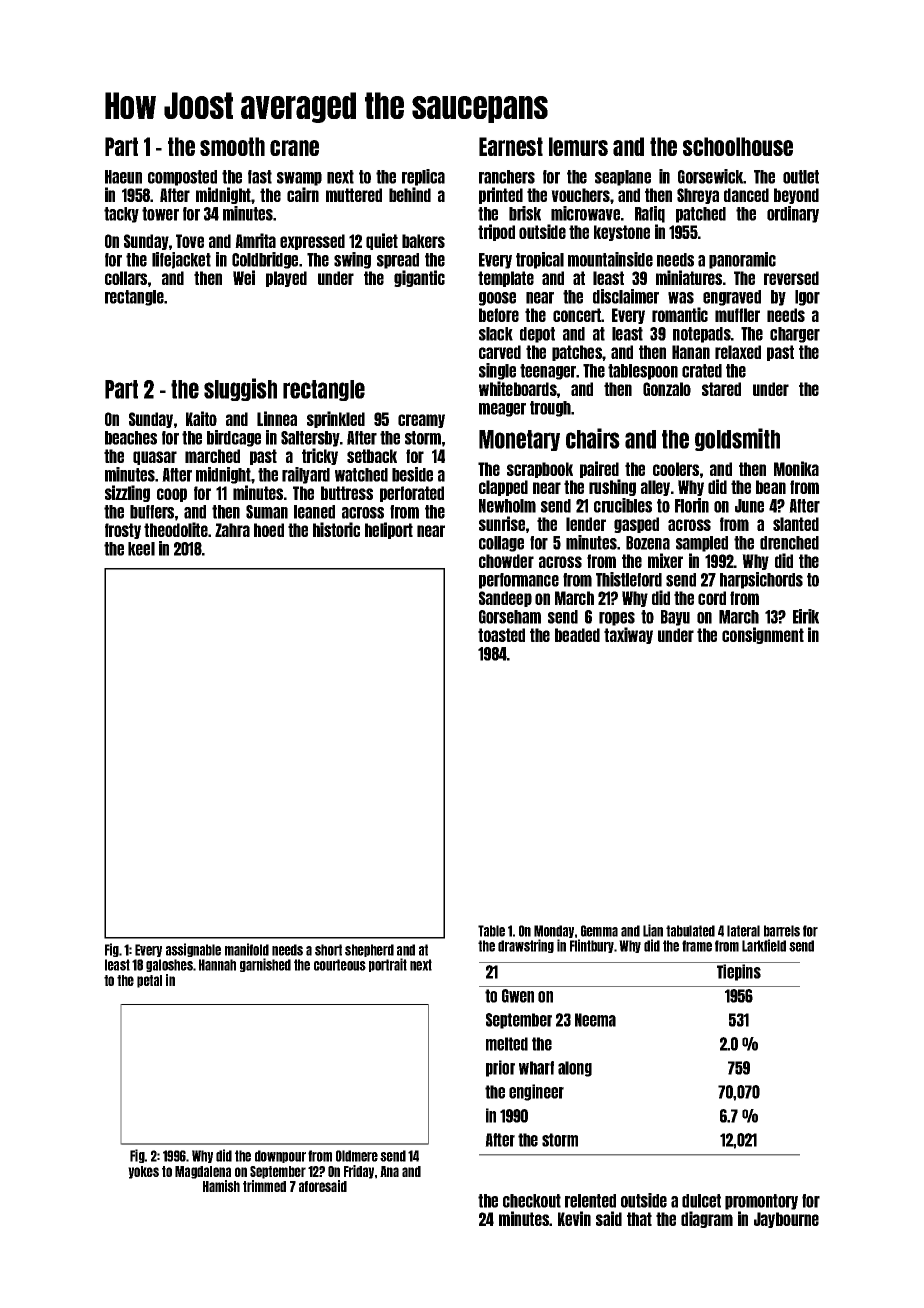 The image size is (924, 1308). What do you see at coordinates (511, 146) in the image?
I see `Earnest` at bounding box center [511, 146].
